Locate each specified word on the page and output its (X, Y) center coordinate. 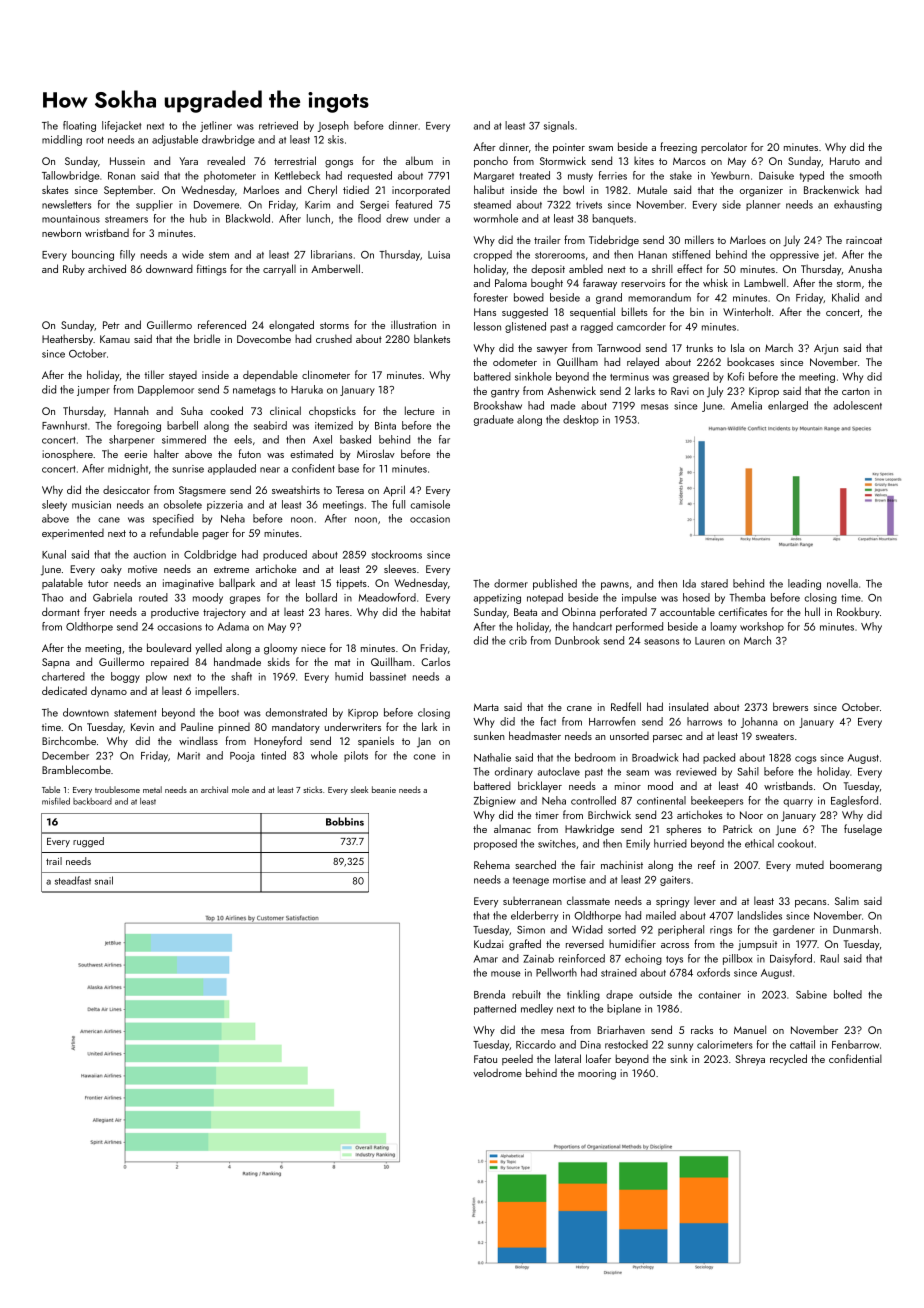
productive (175, 612)
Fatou (485, 1059)
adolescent (857, 405)
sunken (489, 735)
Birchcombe (69, 740)
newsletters (66, 204)
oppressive (794, 256)
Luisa (439, 255)
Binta (385, 426)
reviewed (696, 771)
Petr (111, 325)
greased (691, 377)
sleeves (400, 568)
